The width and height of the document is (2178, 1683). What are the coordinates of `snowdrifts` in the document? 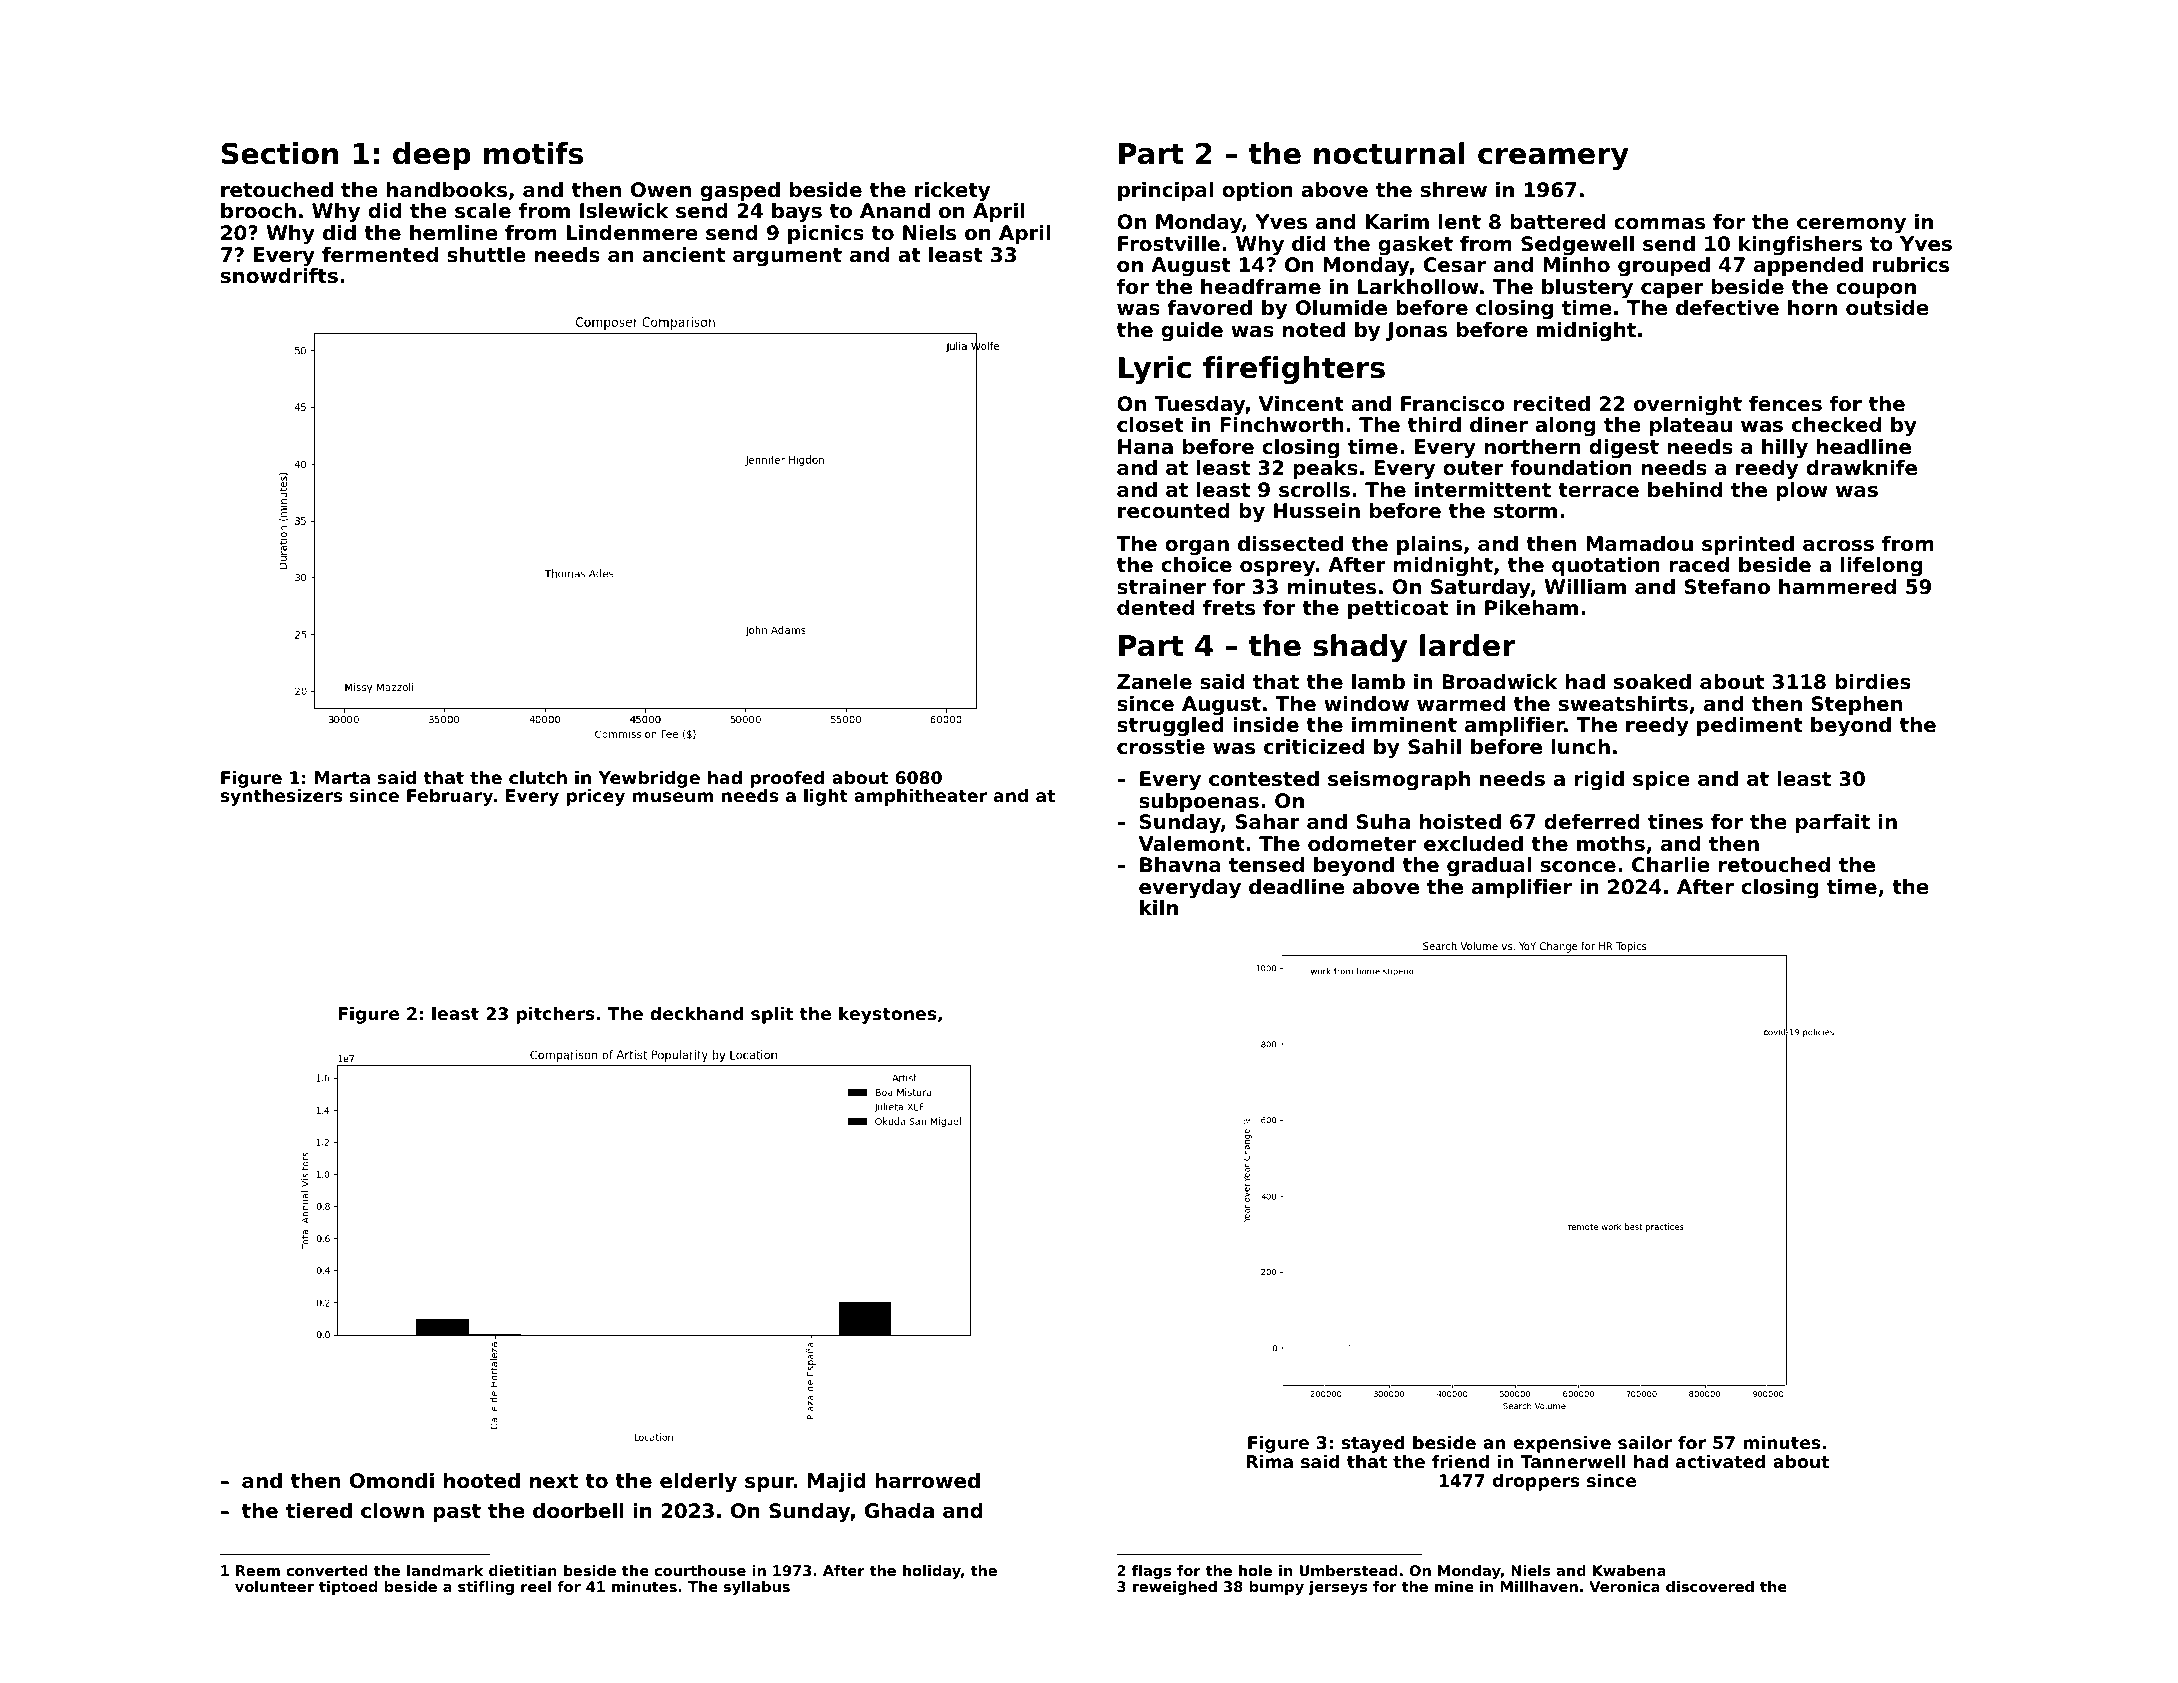 It's located at (279, 276).
